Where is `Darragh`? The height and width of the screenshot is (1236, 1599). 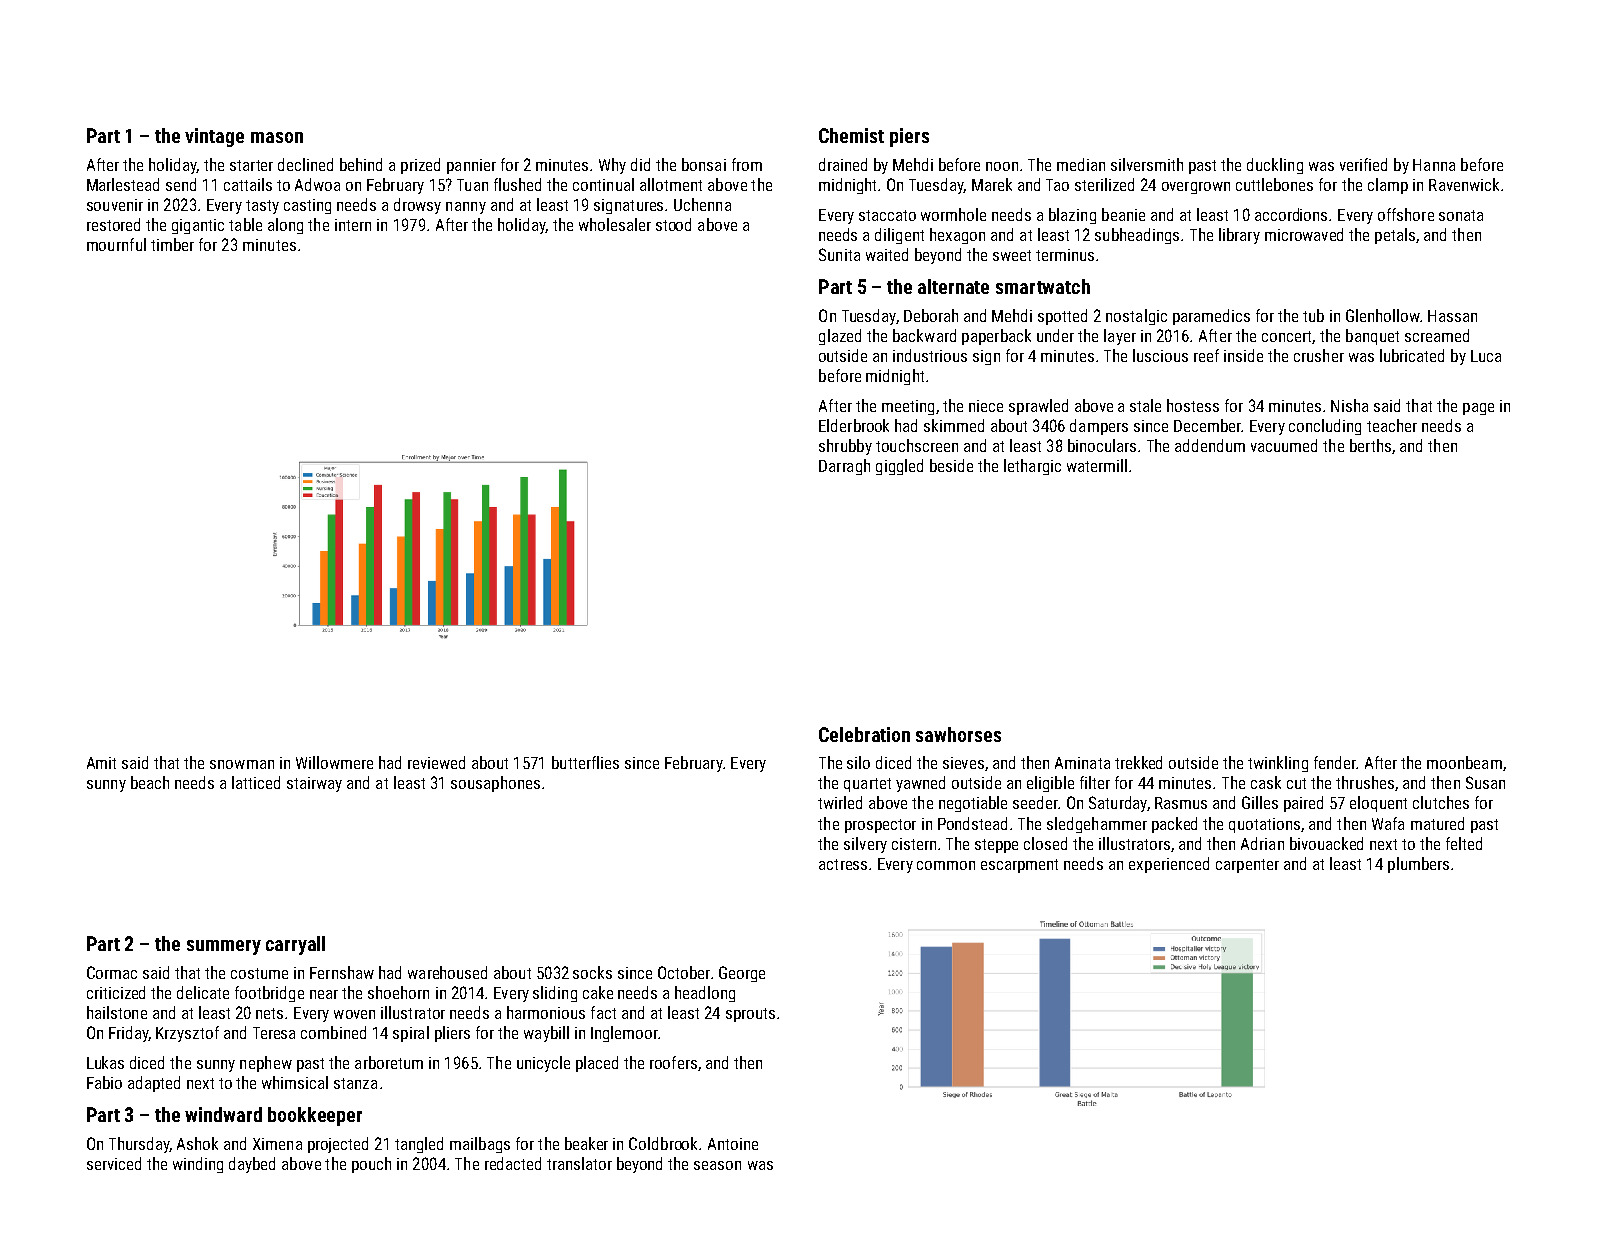 Darragh is located at coordinates (844, 467).
